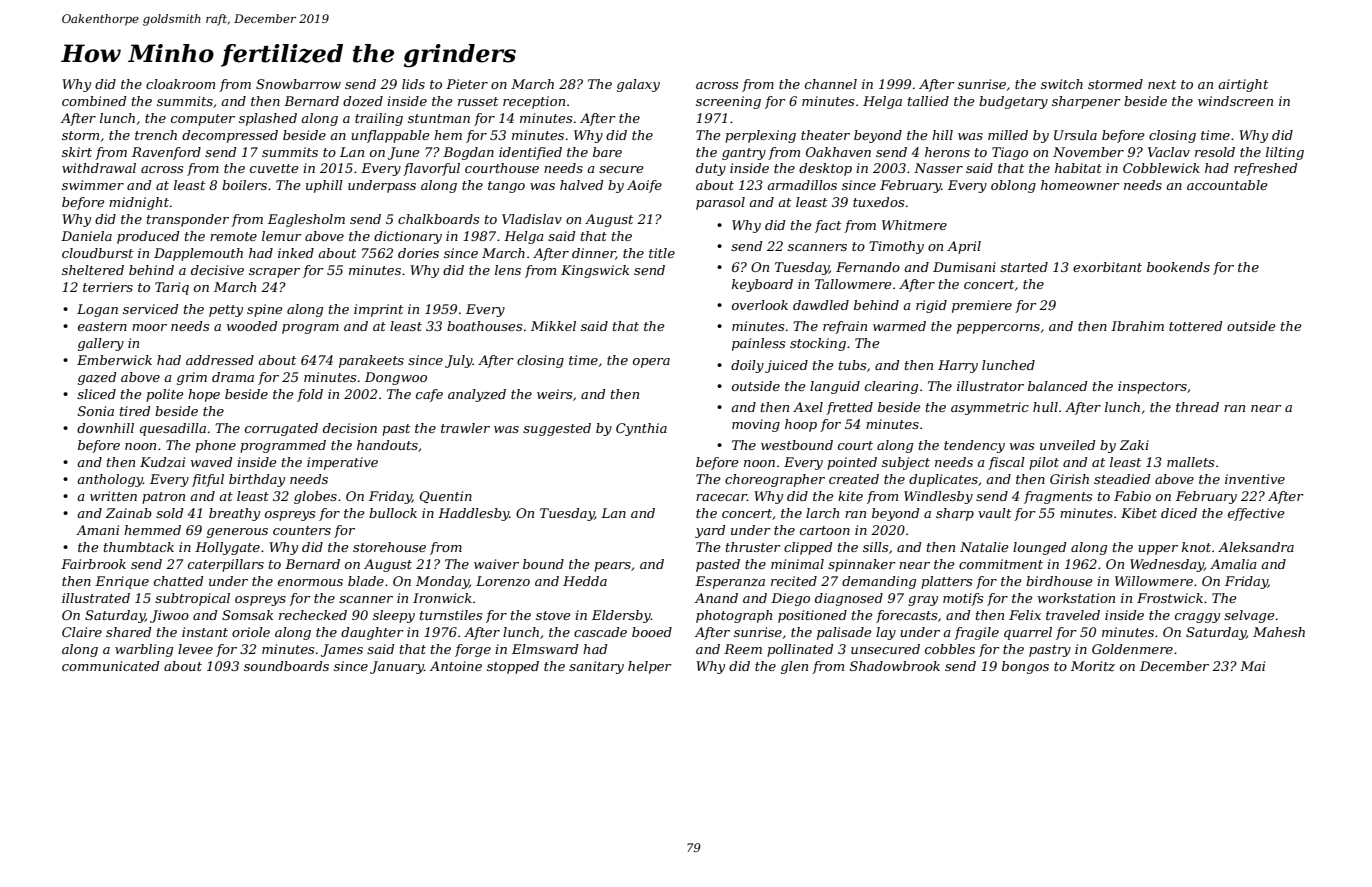 Image resolution: width=1372 pixels, height=887 pixels. Describe the element at coordinates (1107, 267) in the document. I see `exorbitant` at that location.
